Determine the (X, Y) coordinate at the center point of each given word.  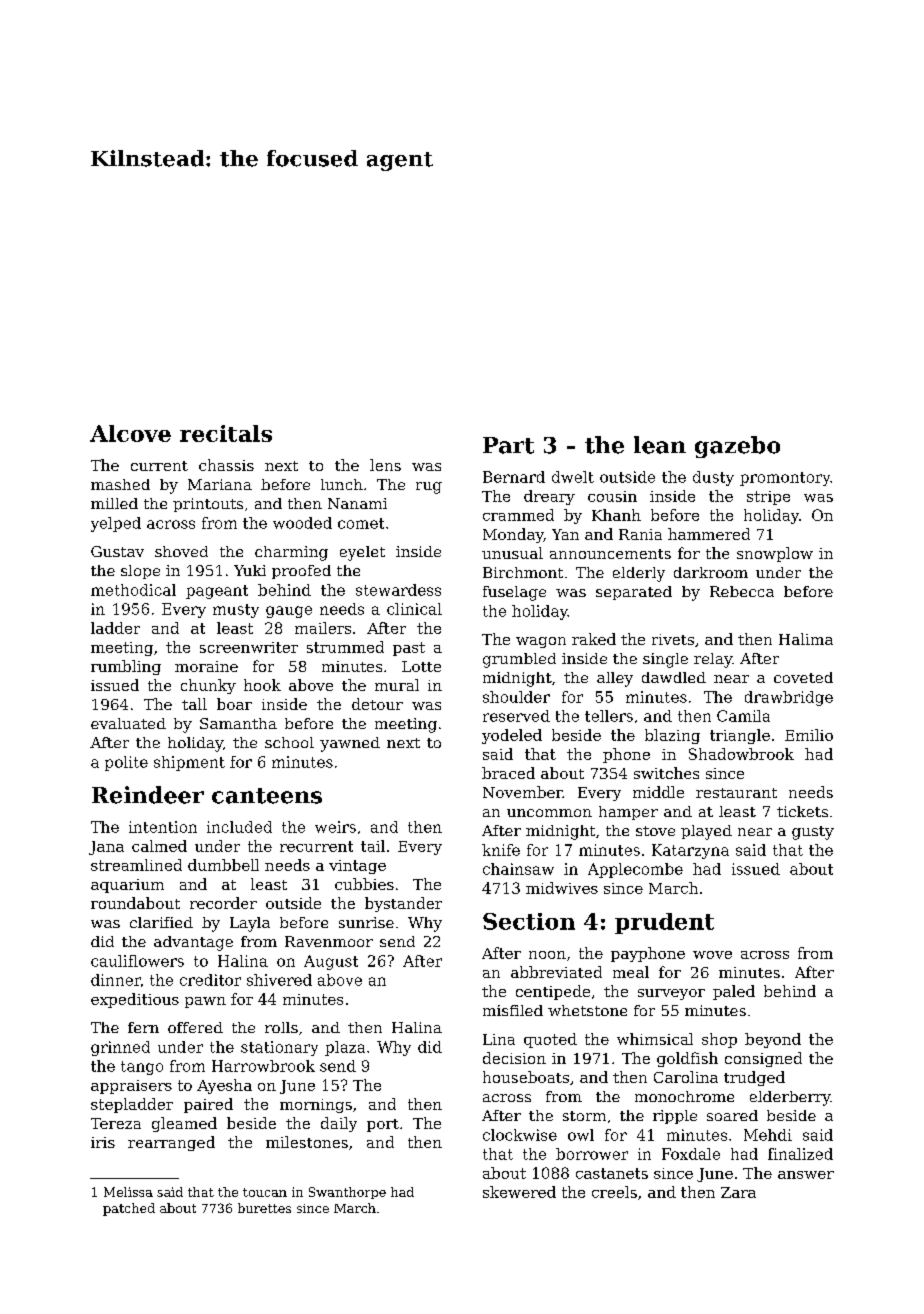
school (289, 742)
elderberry (790, 1098)
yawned (350, 744)
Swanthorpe (347, 1193)
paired (208, 1105)
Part (508, 445)
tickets (802, 811)
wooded (302, 523)
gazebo (737, 447)
